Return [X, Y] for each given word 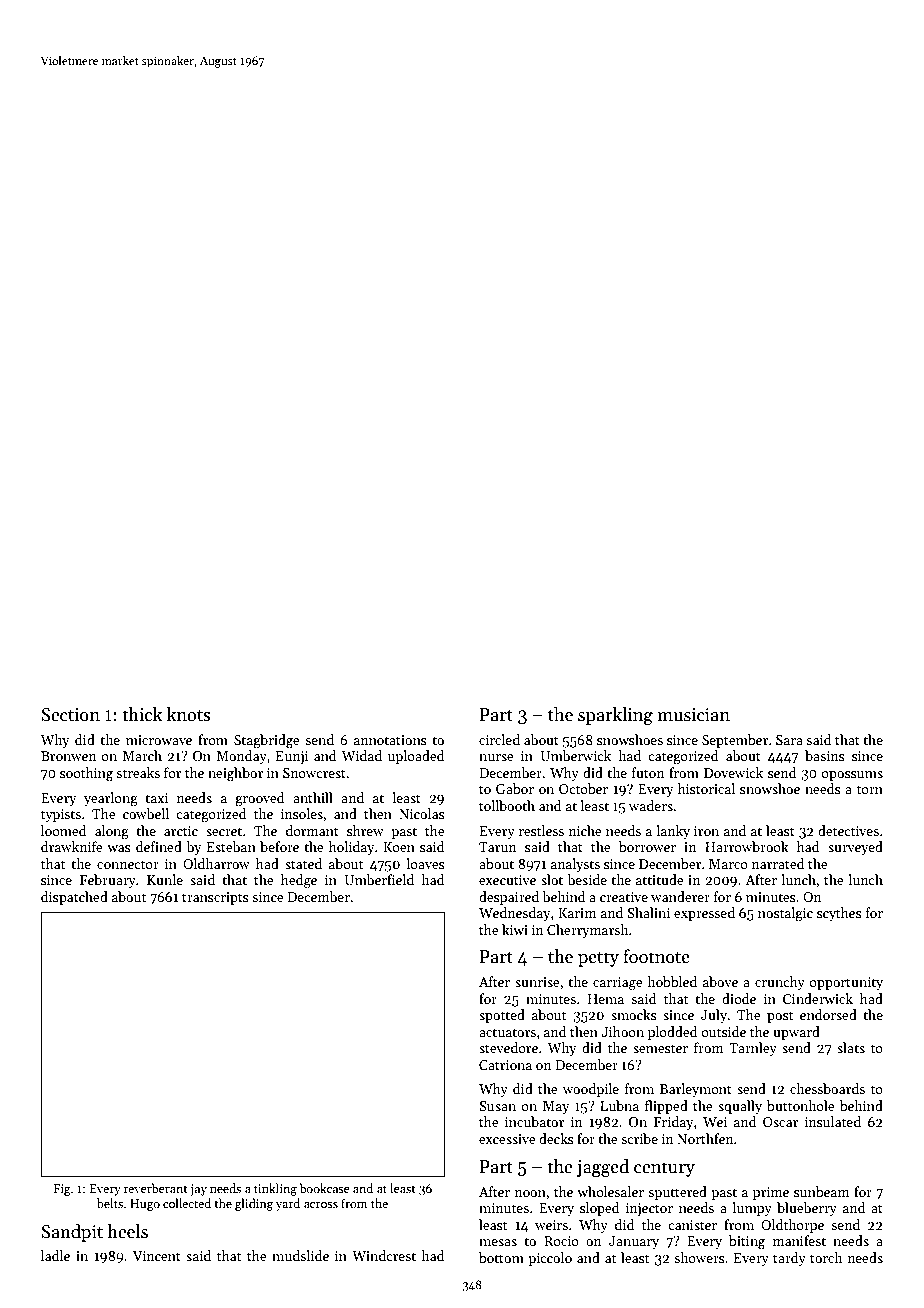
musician [693, 715]
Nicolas [422, 813]
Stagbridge [267, 741]
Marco [728, 864]
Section [70, 715]
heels [127, 1231]
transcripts [215, 898]
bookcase [324, 1188]
